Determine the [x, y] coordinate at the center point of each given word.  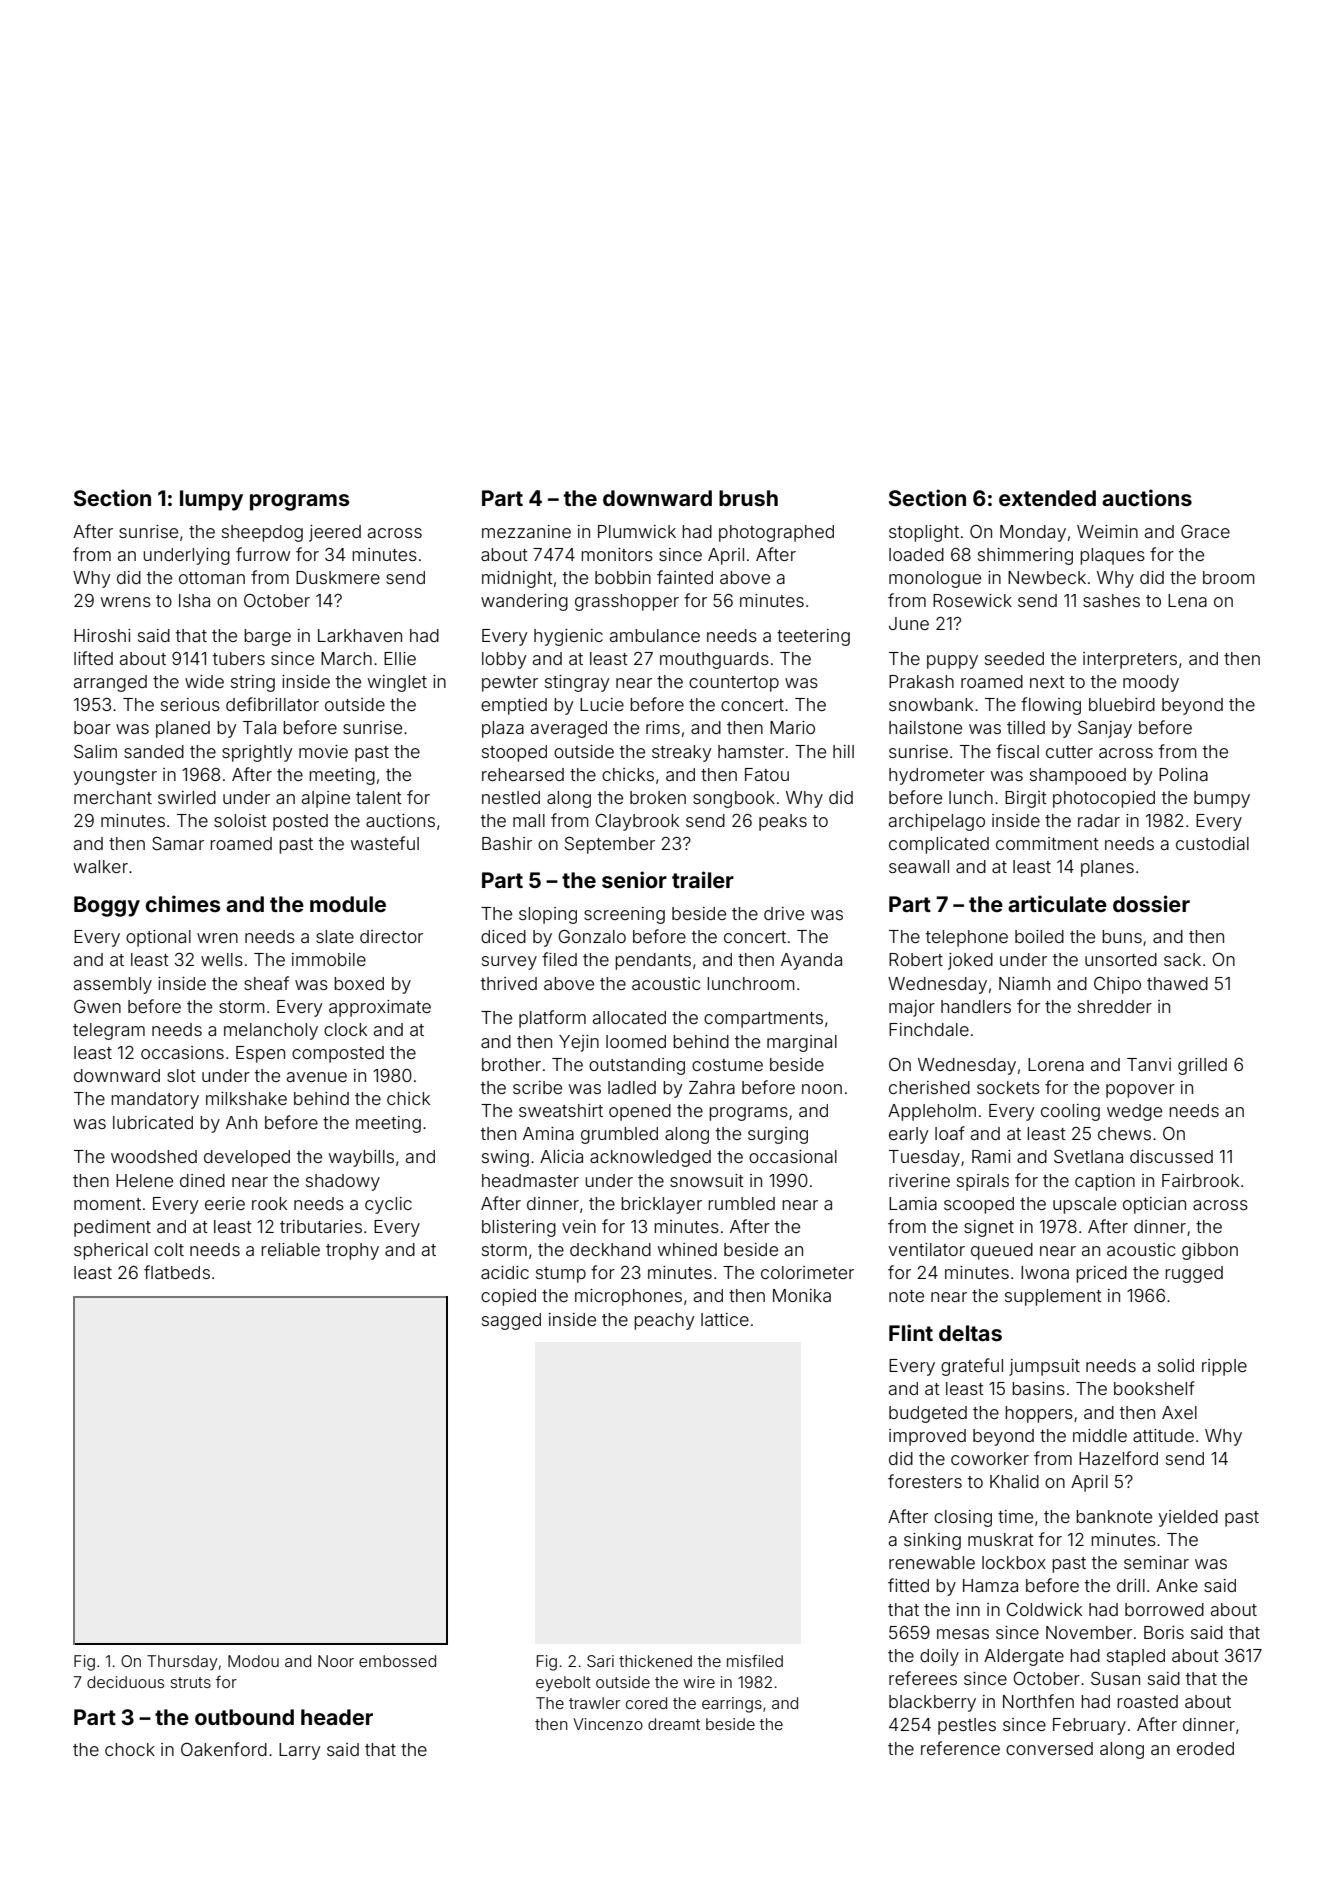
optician [1154, 1205]
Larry [299, 1751]
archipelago [937, 822]
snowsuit [707, 1180]
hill [843, 751]
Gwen [97, 1006]
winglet [397, 683]
